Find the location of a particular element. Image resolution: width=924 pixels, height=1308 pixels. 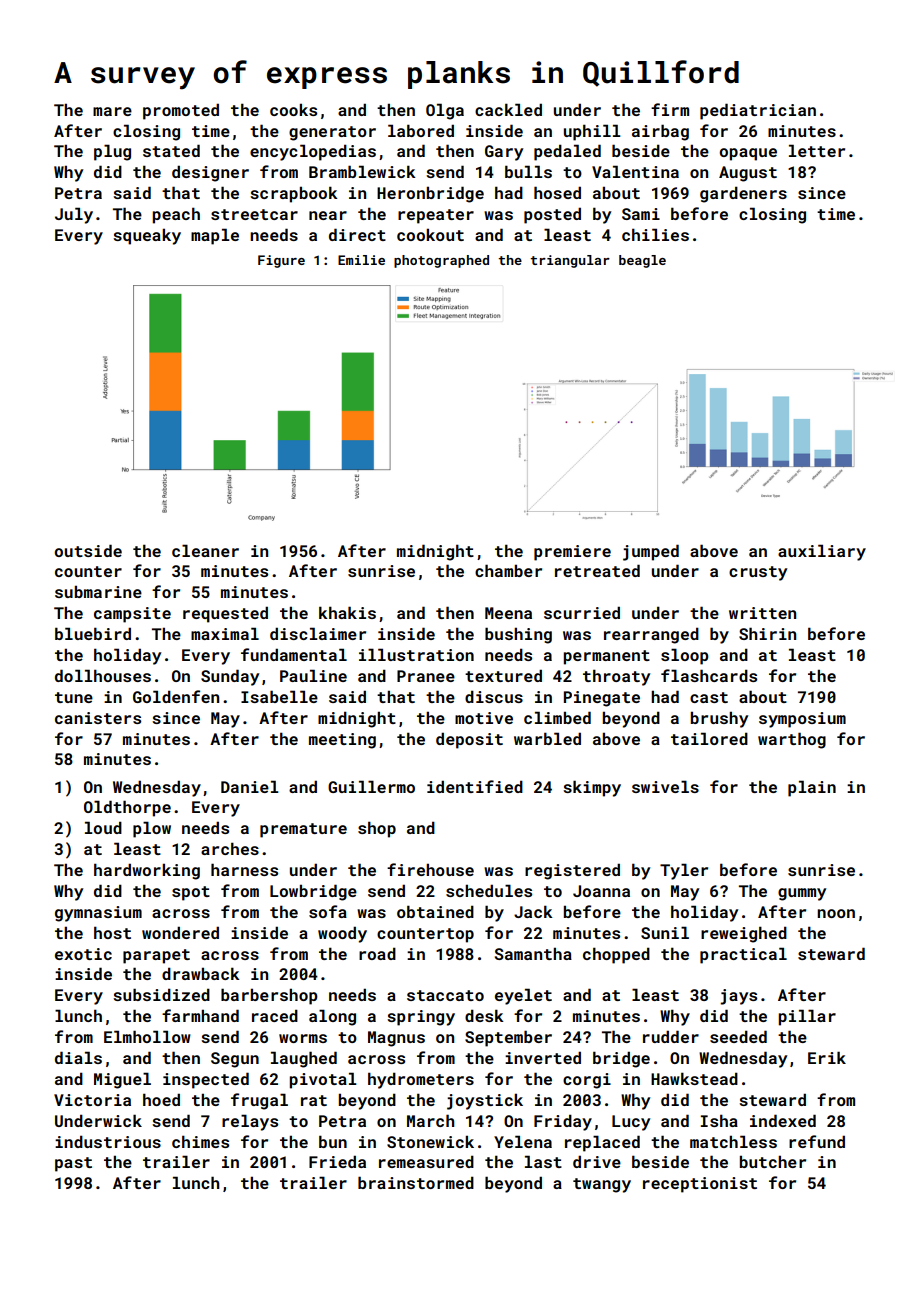

chilies is located at coordinates (655, 234).
